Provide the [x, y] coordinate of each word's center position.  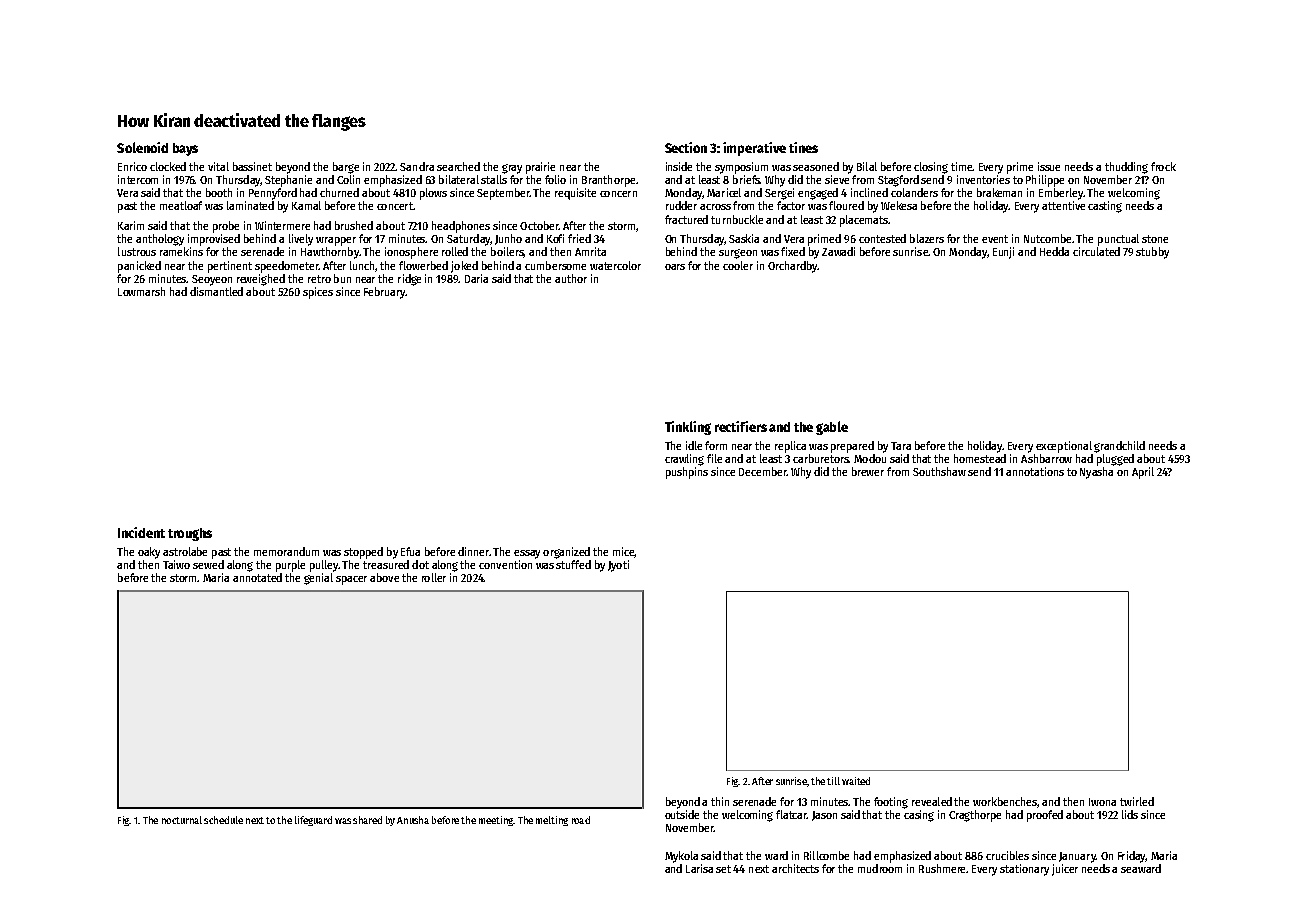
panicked [139, 267]
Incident [141, 532]
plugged [1115, 460]
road [581, 820]
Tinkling [688, 428]
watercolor [615, 265]
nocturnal [182, 820]
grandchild [1119, 447]
